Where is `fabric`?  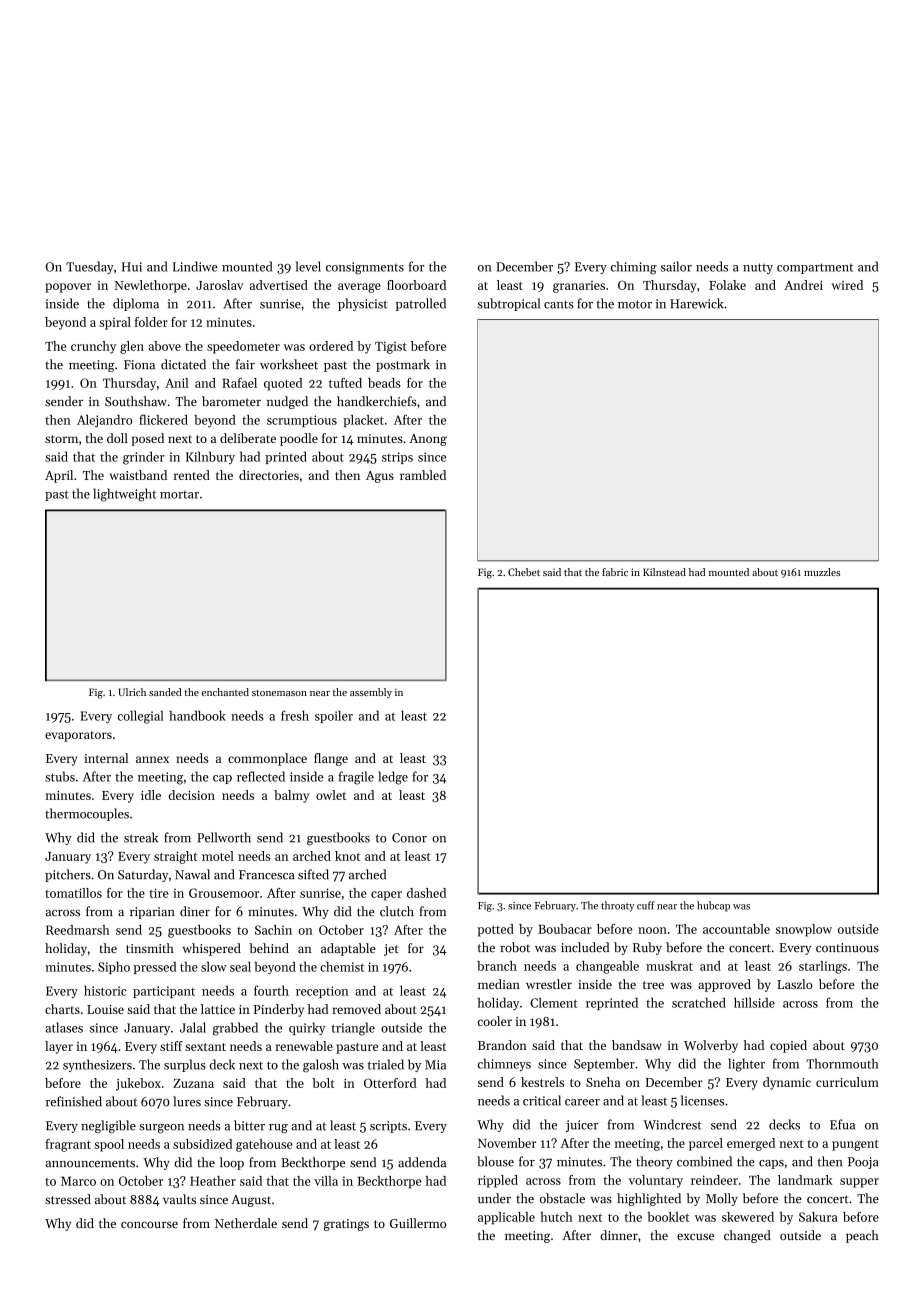 fabric is located at coordinates (615, 572).
